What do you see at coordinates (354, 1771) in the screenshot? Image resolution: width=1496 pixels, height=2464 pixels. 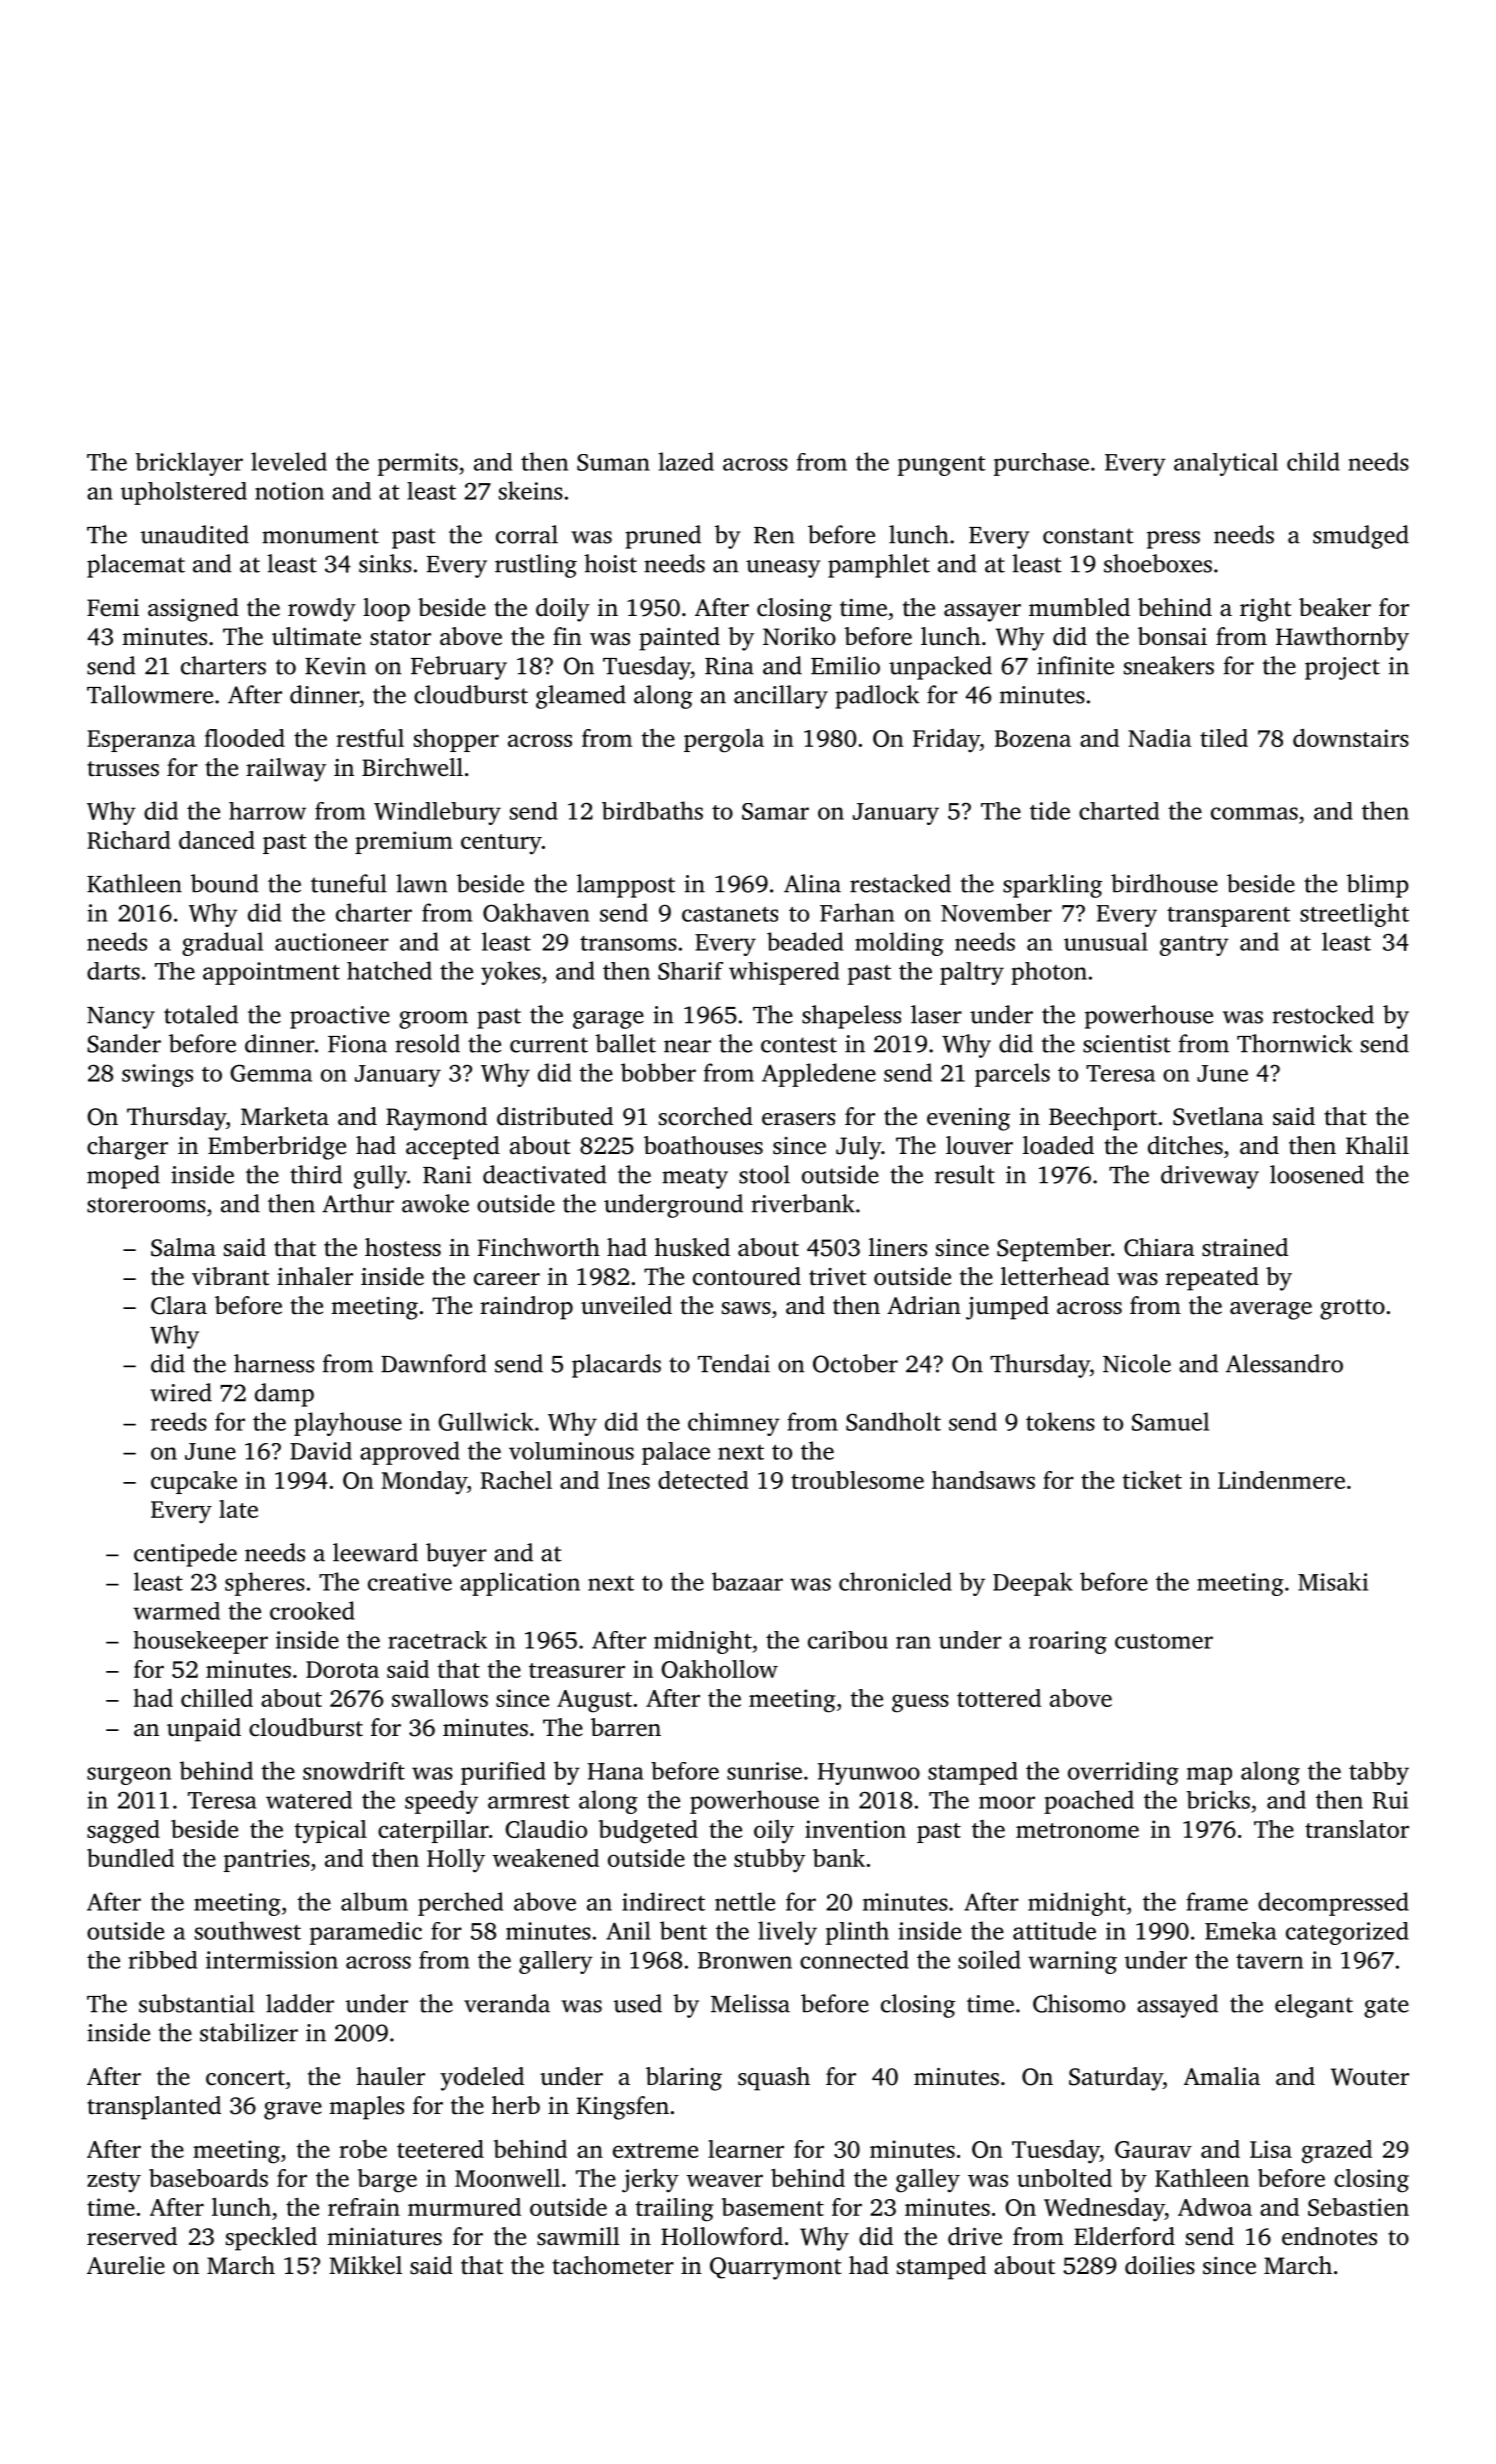 I see `snowdrift` at bounding box center [354, 1771].
